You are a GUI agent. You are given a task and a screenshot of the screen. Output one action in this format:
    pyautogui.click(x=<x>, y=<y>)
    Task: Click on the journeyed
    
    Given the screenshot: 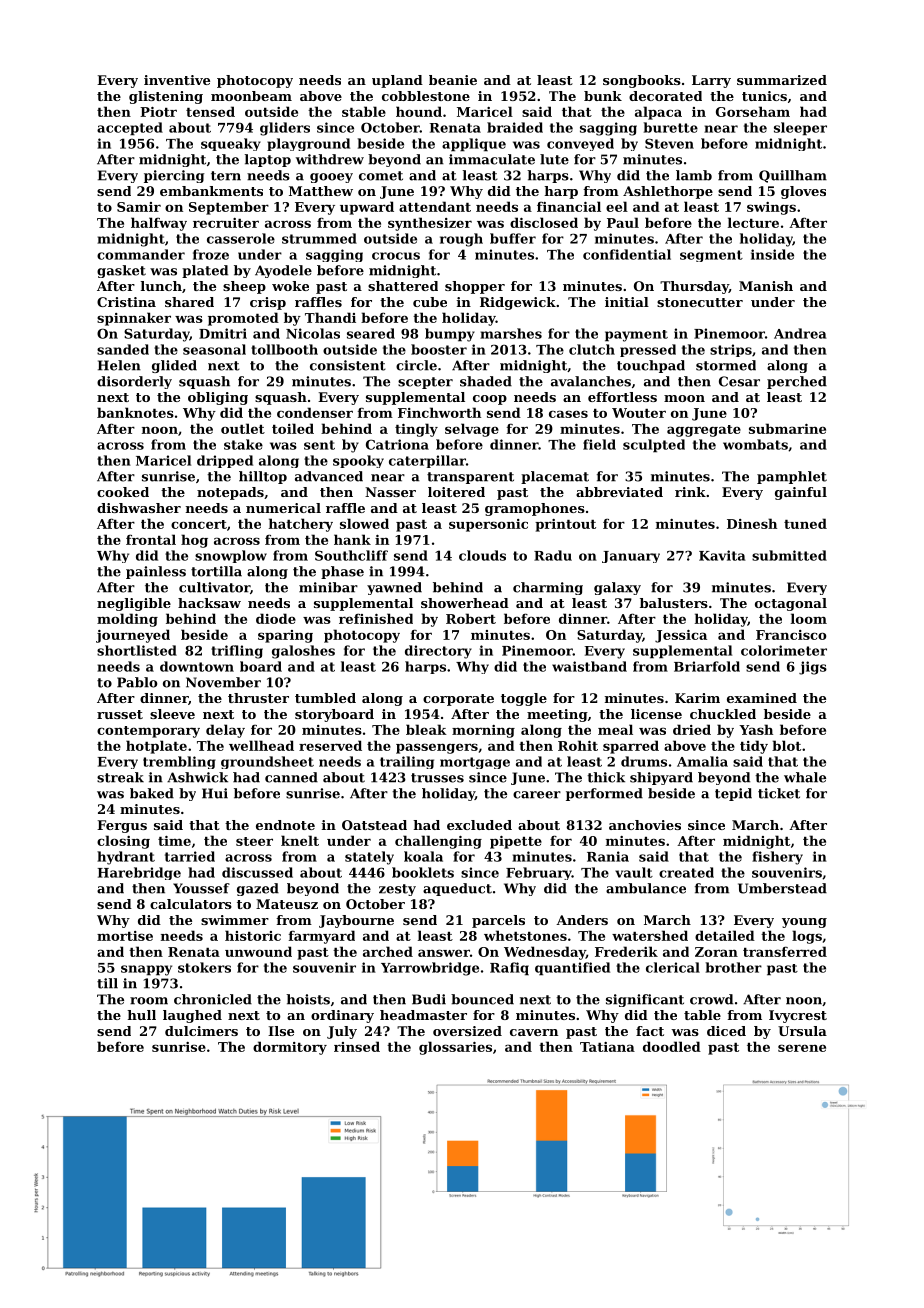 What is the action you would take?
    pyautogui.click(x=133, y=636)
